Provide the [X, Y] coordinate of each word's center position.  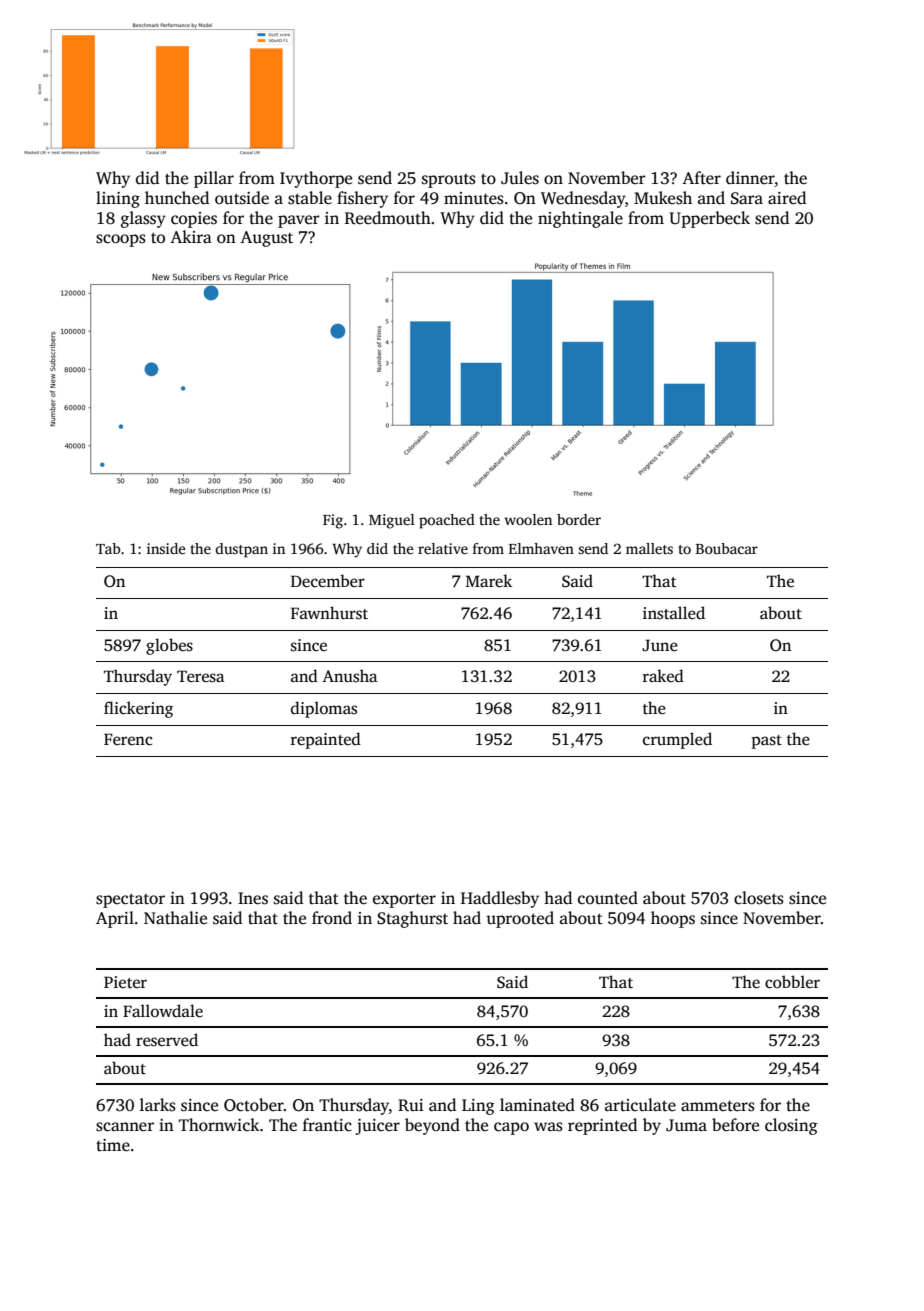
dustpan [242, 550]
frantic [327, 1125]
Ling [478, 1107]
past [767, 742]
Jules [520, 178]
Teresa [200, 676]
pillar [214, 179]
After [701, 178]
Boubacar [727, 548]
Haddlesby [500, 899]
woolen [528, 519]
